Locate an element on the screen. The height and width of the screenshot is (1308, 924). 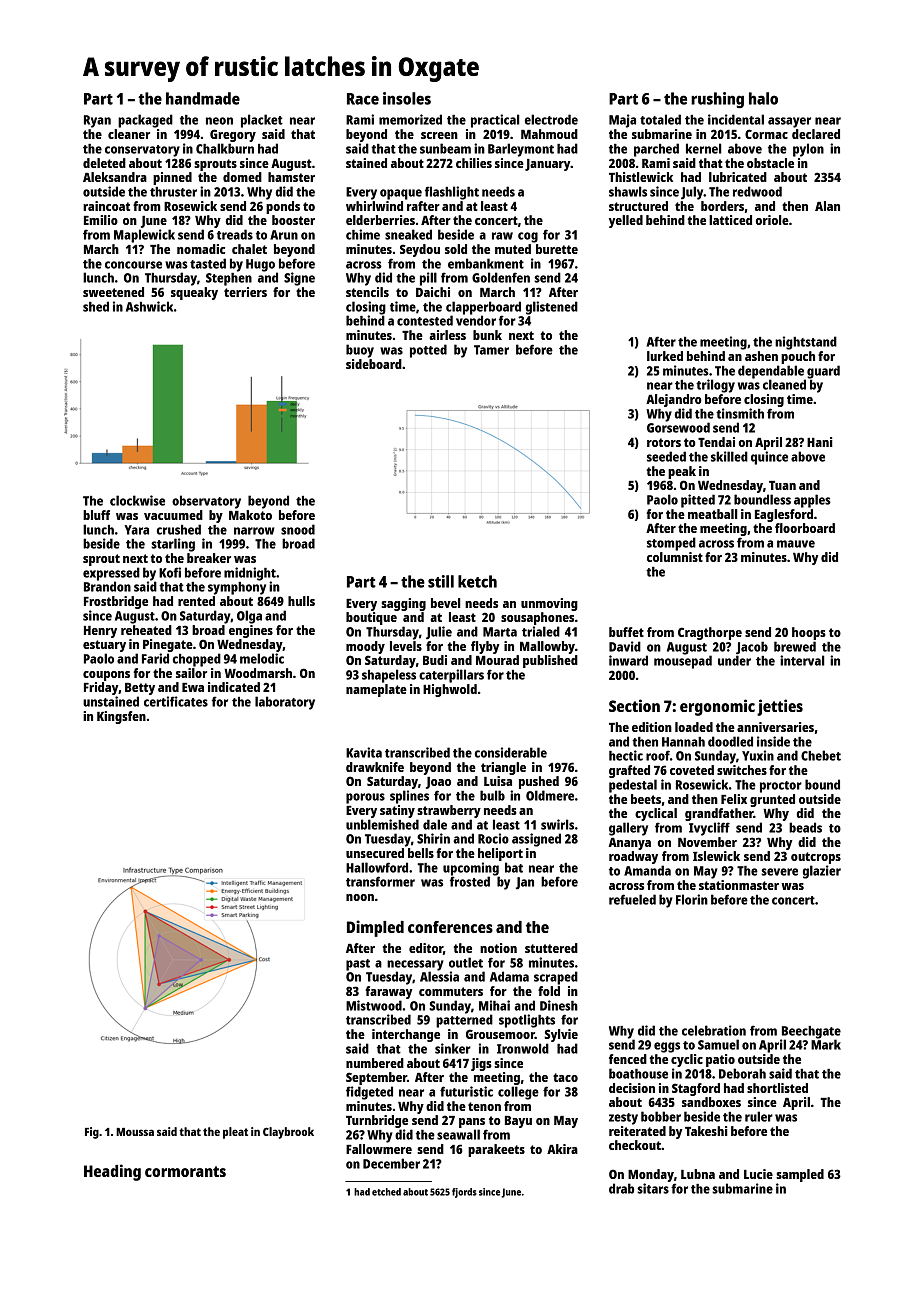
Rocio is located at coordinates (493, 838).
